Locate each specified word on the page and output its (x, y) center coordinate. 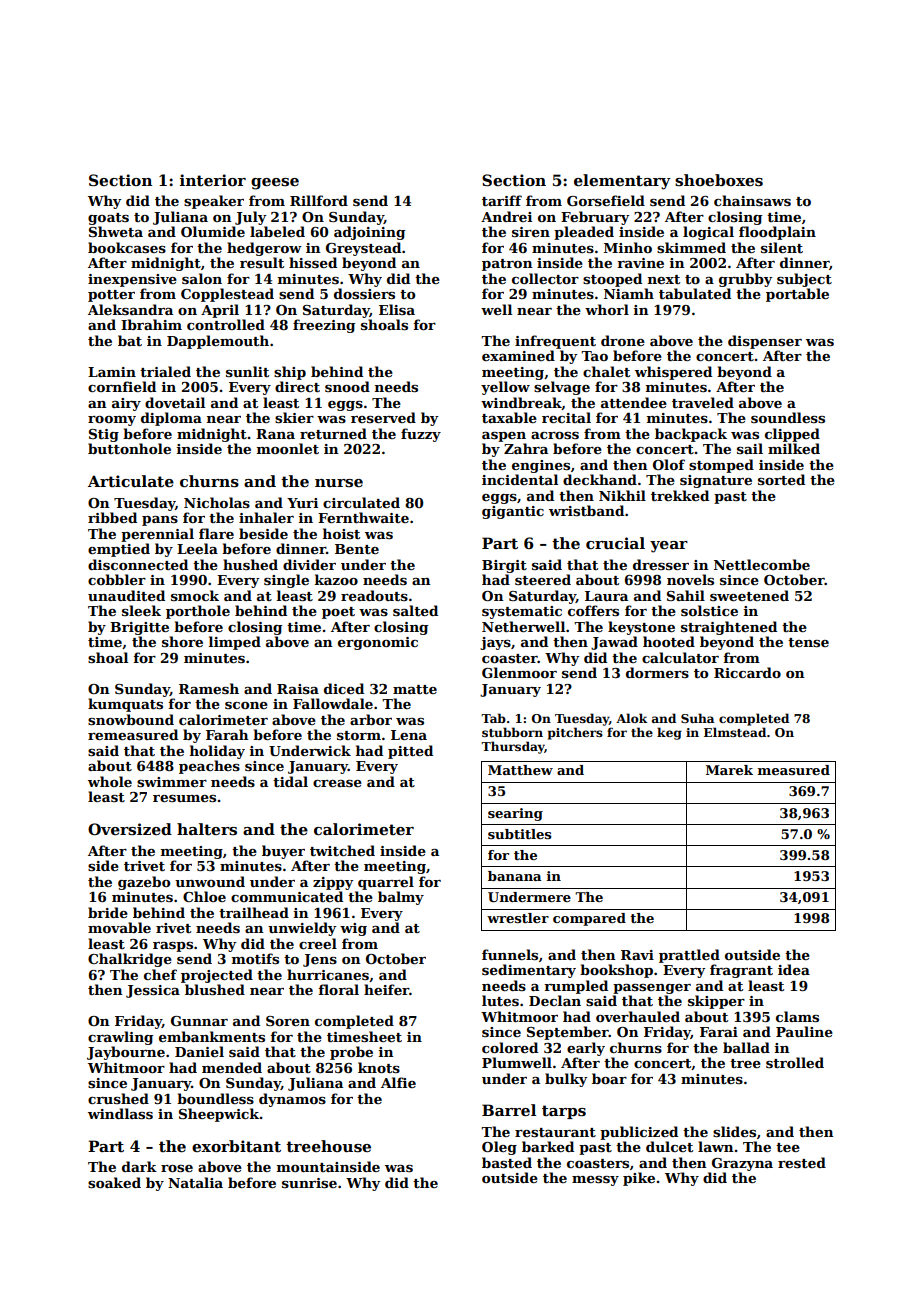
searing (515, 814)
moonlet (288, 448)
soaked (114, 1182)
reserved (383, 417)
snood (347, 386)
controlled (226, 324)
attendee (634, 402)
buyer (283, 852)
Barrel (509, 1110)
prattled (689, 956)
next (664, 279)
